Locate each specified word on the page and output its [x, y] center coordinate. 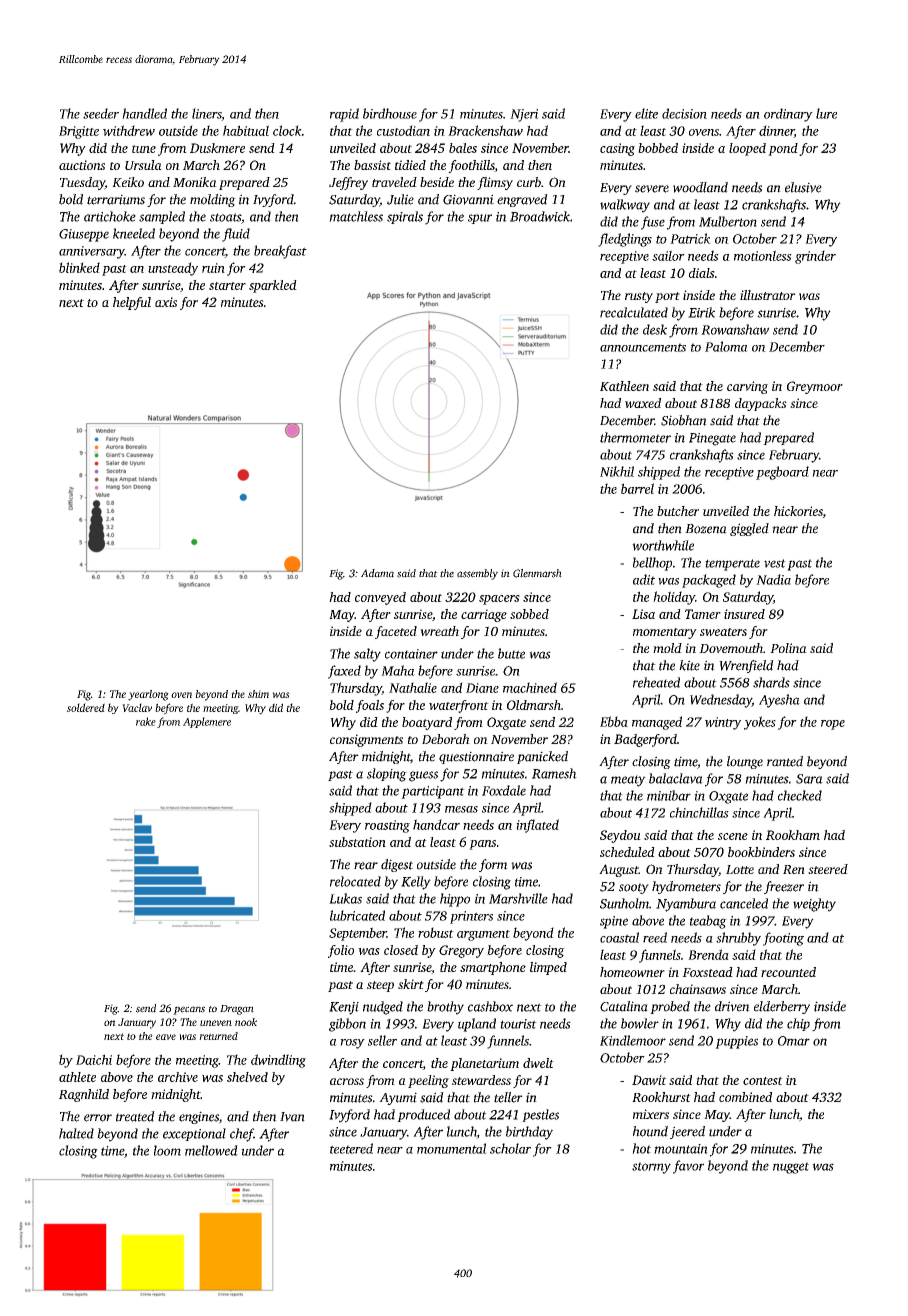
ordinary [788, 115]
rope [833, 725]
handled [144, 113]
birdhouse [390, 113]
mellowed [211, 1150]
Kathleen [624, 386]
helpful [132, 303]
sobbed [529, 614]
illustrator [768, 295]
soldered [86, 707]
